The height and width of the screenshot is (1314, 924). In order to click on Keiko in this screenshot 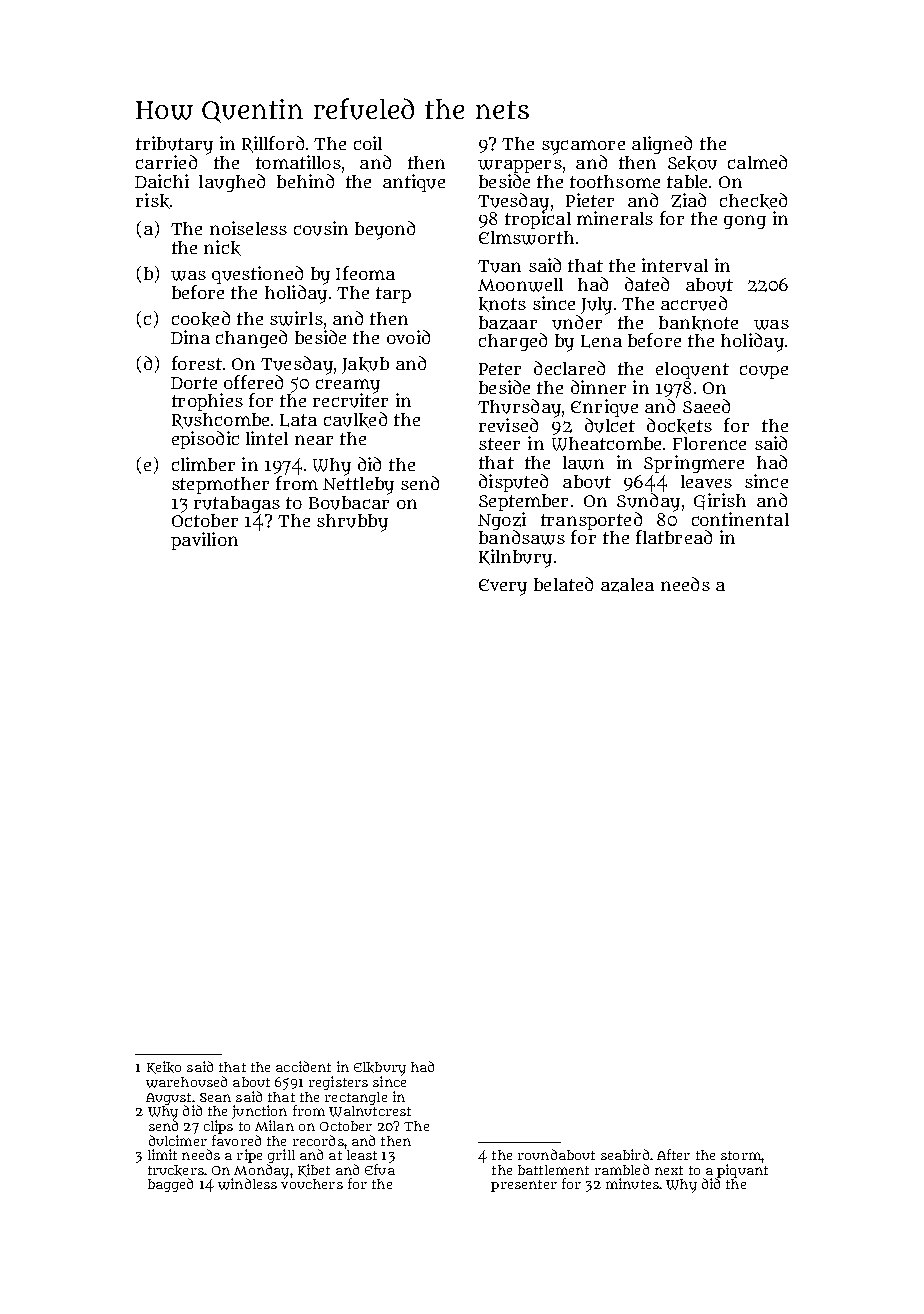, I will do `click(164, 1067)`.
